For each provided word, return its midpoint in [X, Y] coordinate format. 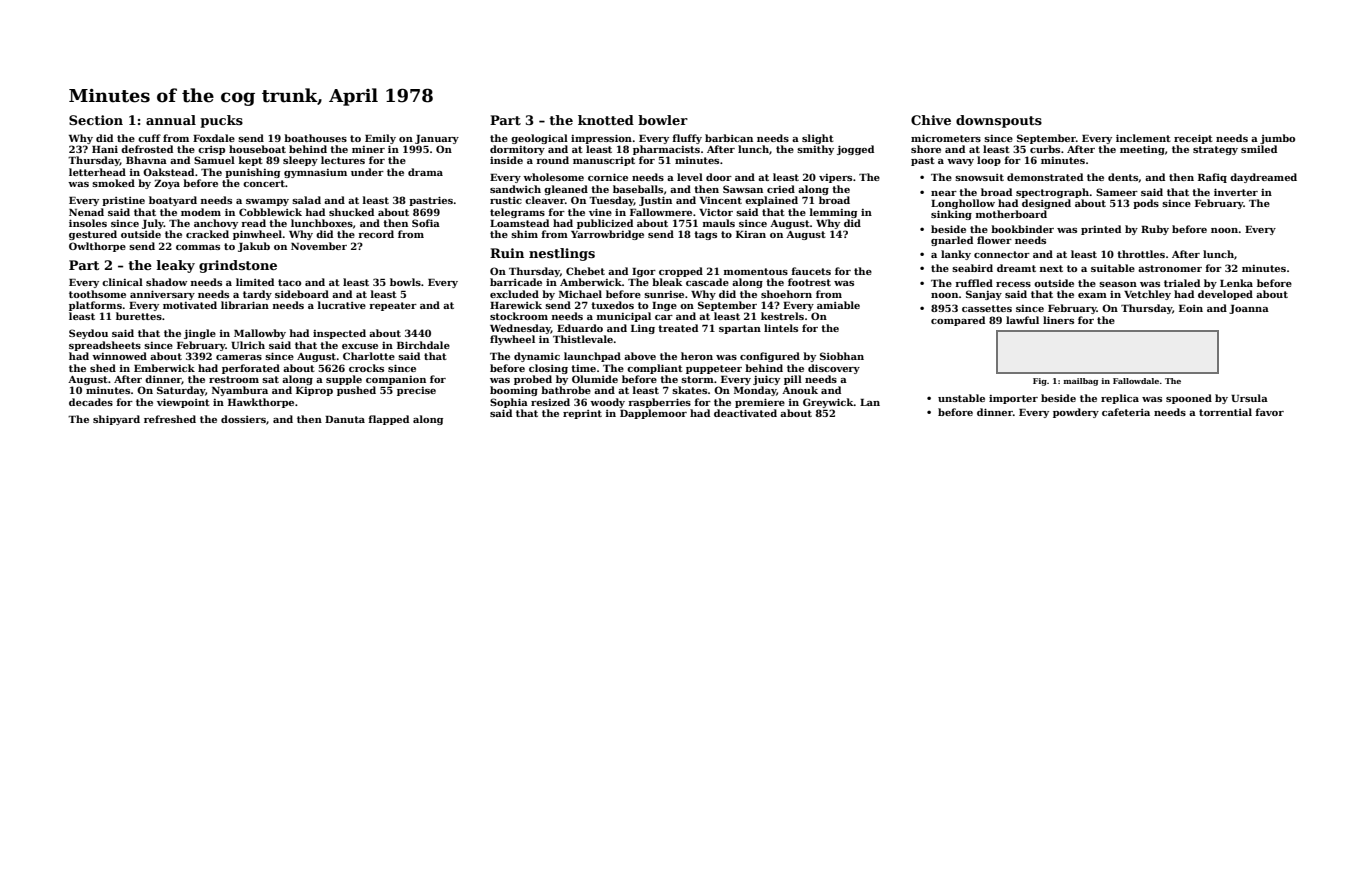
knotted [606, 120]
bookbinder [1022, 229]
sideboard [302, 294]
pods [1146, 204]
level [690, 177]
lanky [956, 255]
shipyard [116, 420]
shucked [351, 212]
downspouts [999, 121]
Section [96, 120]
